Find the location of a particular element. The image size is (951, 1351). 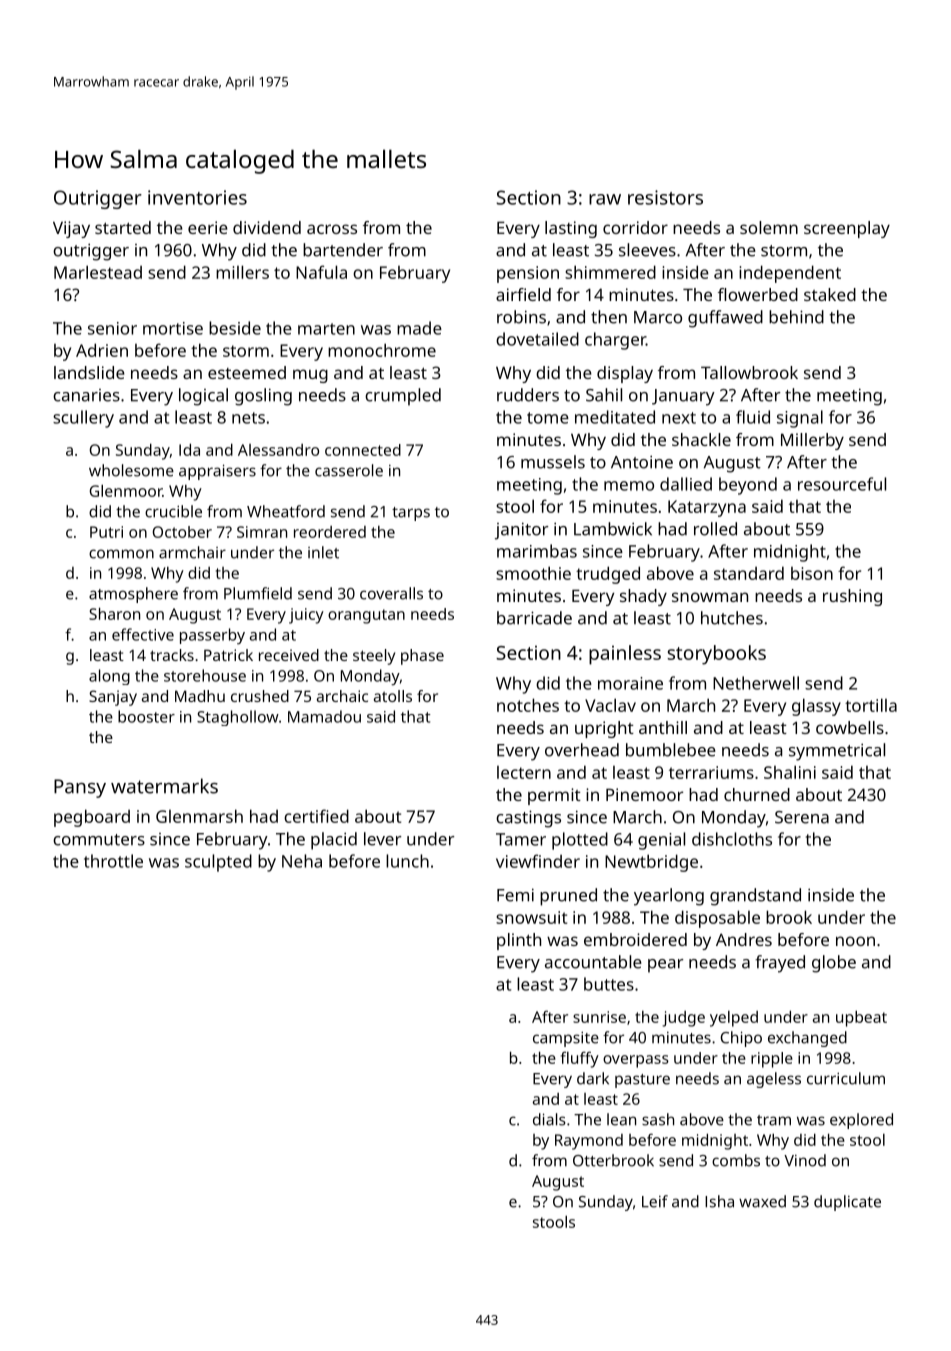

rushing is located at coordinates (852, 597).
